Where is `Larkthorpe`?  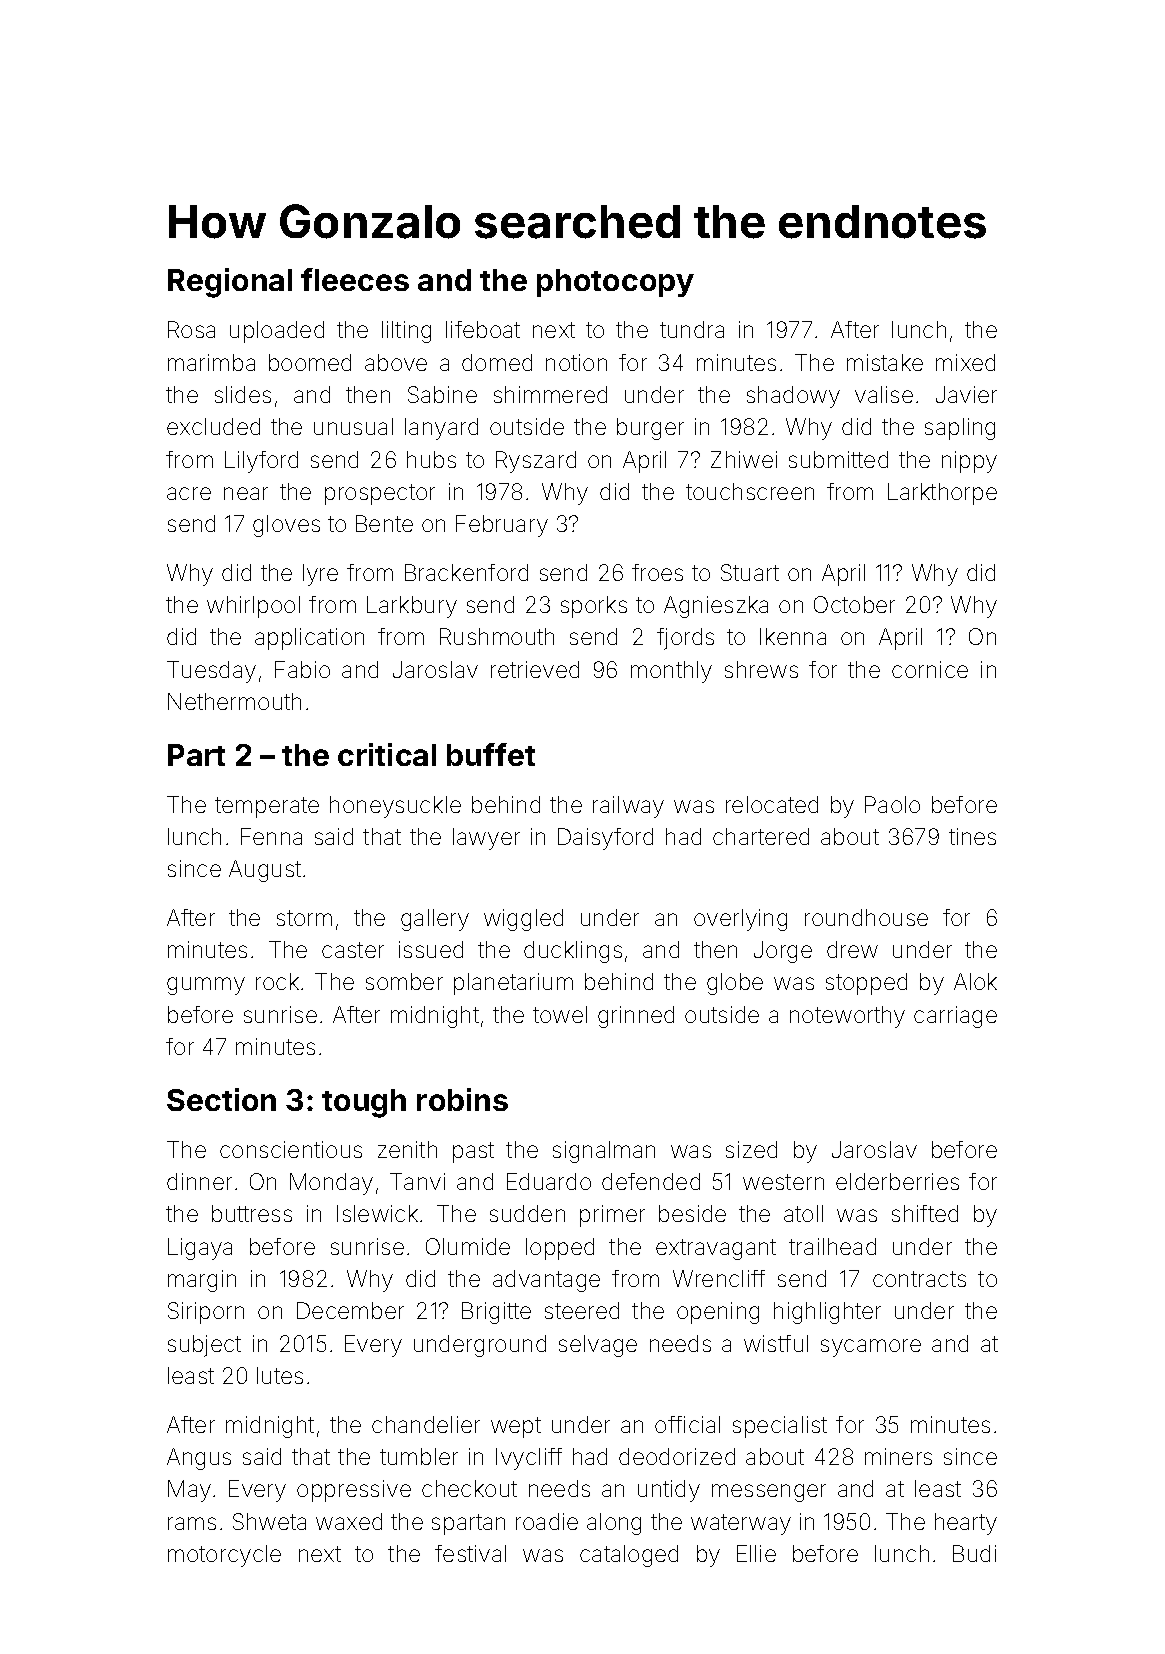
Larkthorpe is located at coordinates (942, 494).
